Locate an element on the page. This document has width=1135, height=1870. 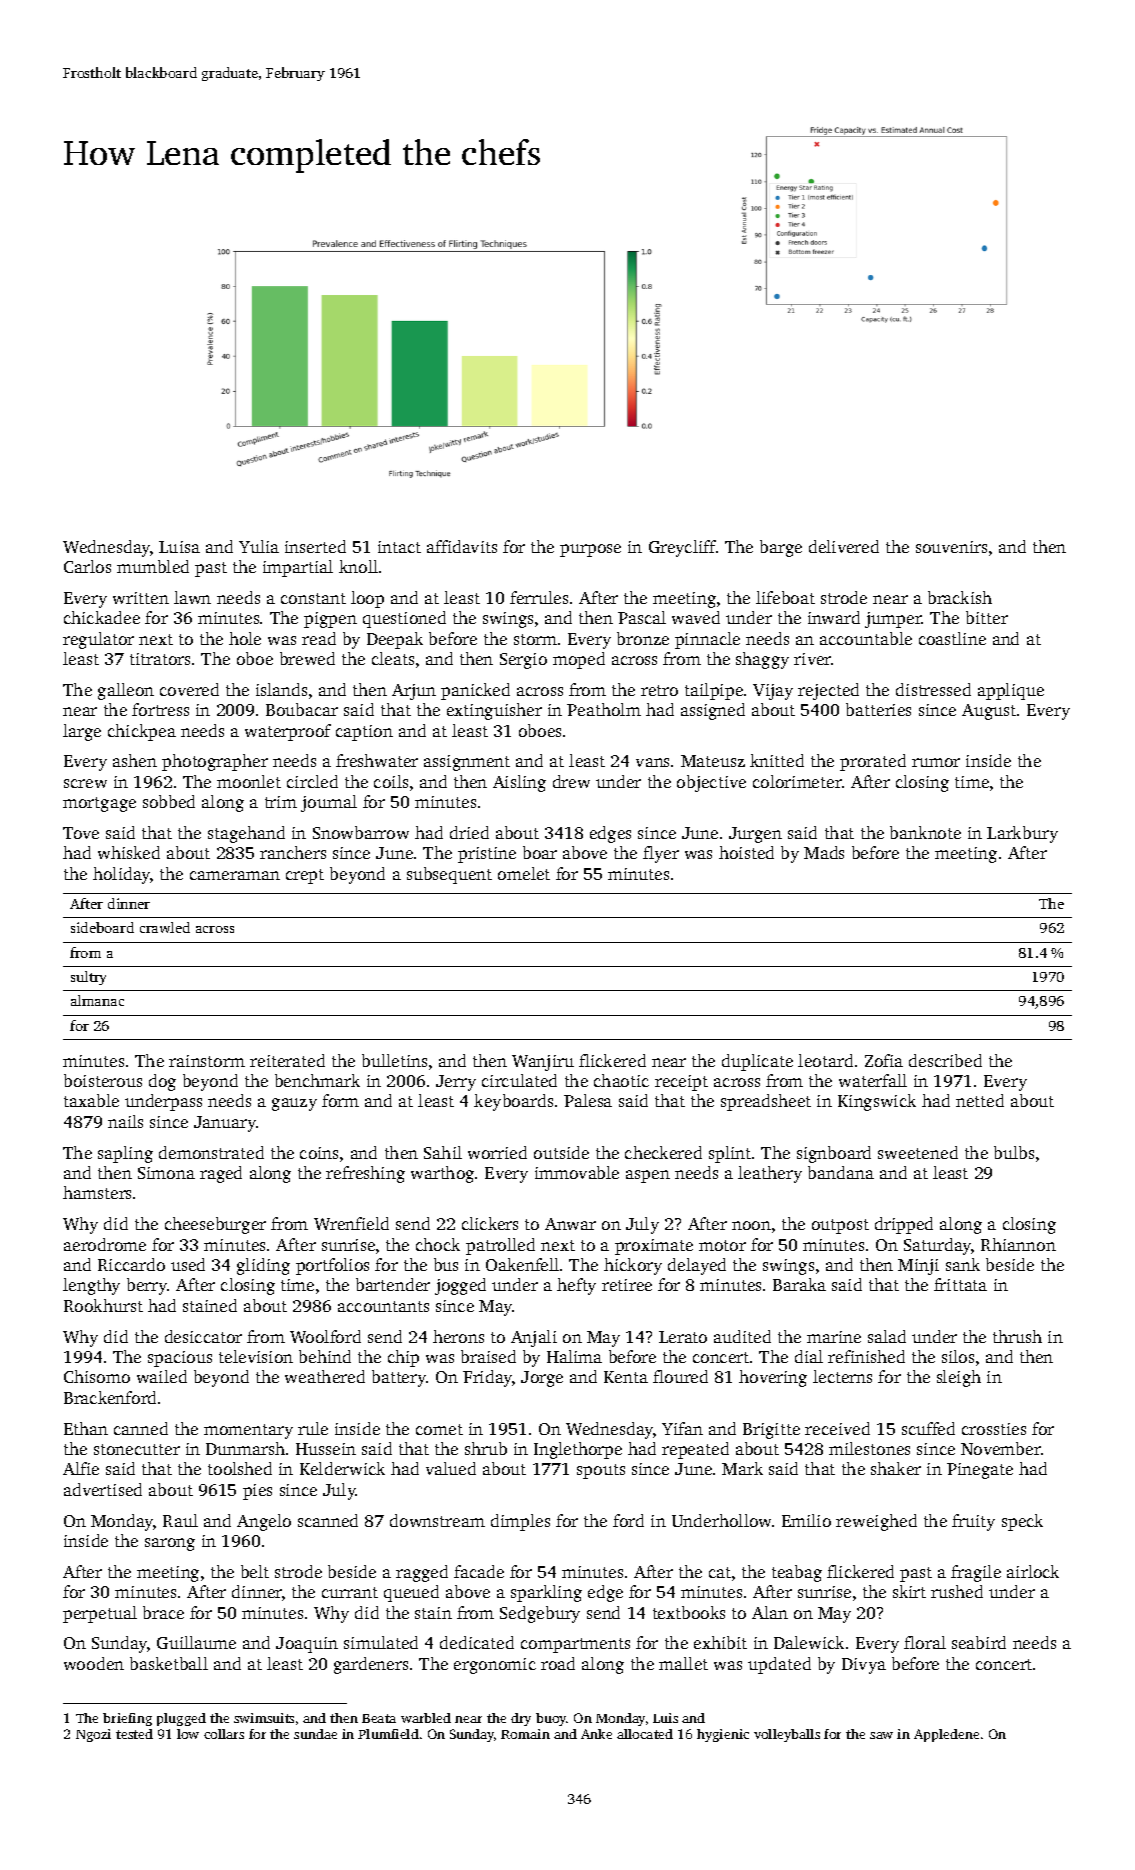
Larkbury is located at coordinates (1022, 834).
